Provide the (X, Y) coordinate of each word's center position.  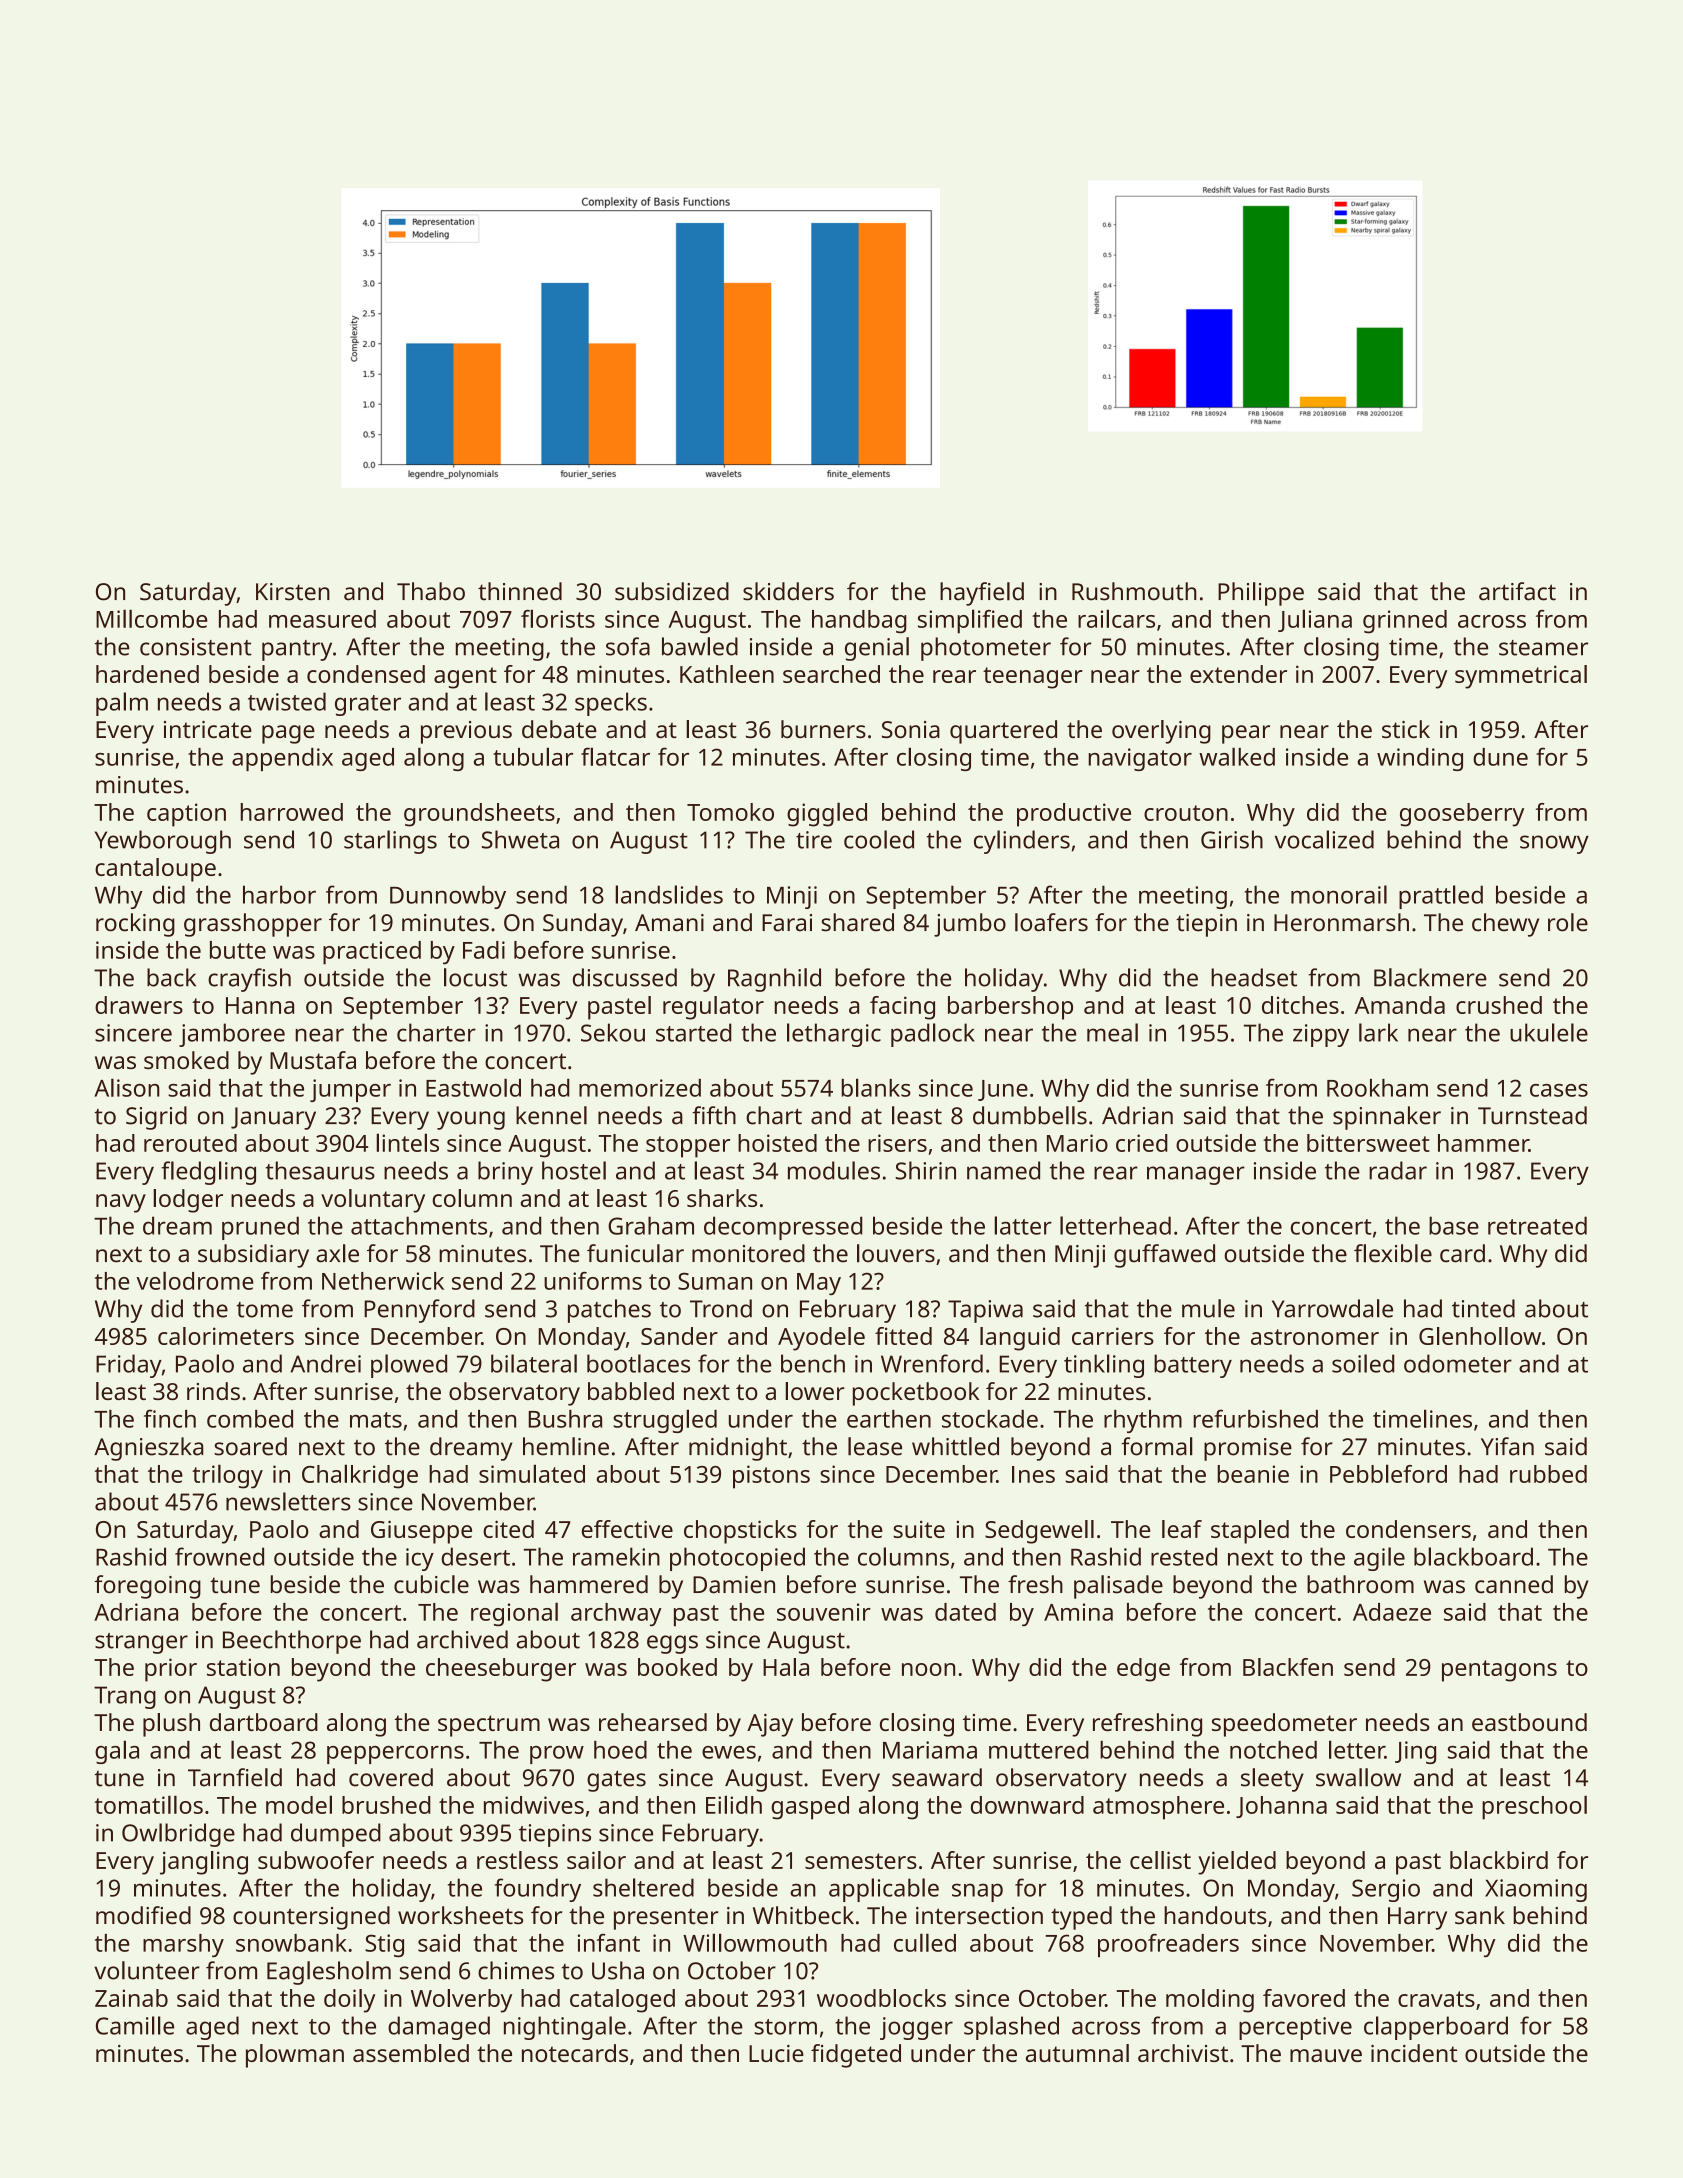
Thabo (431, 591)
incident (1414, 2053)
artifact (1517, 591)
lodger (188, 1201)
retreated (1537, 1225)
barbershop (1010, 1008)
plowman (295, 2056)
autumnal (1077, 2053)
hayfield (982, 594)
